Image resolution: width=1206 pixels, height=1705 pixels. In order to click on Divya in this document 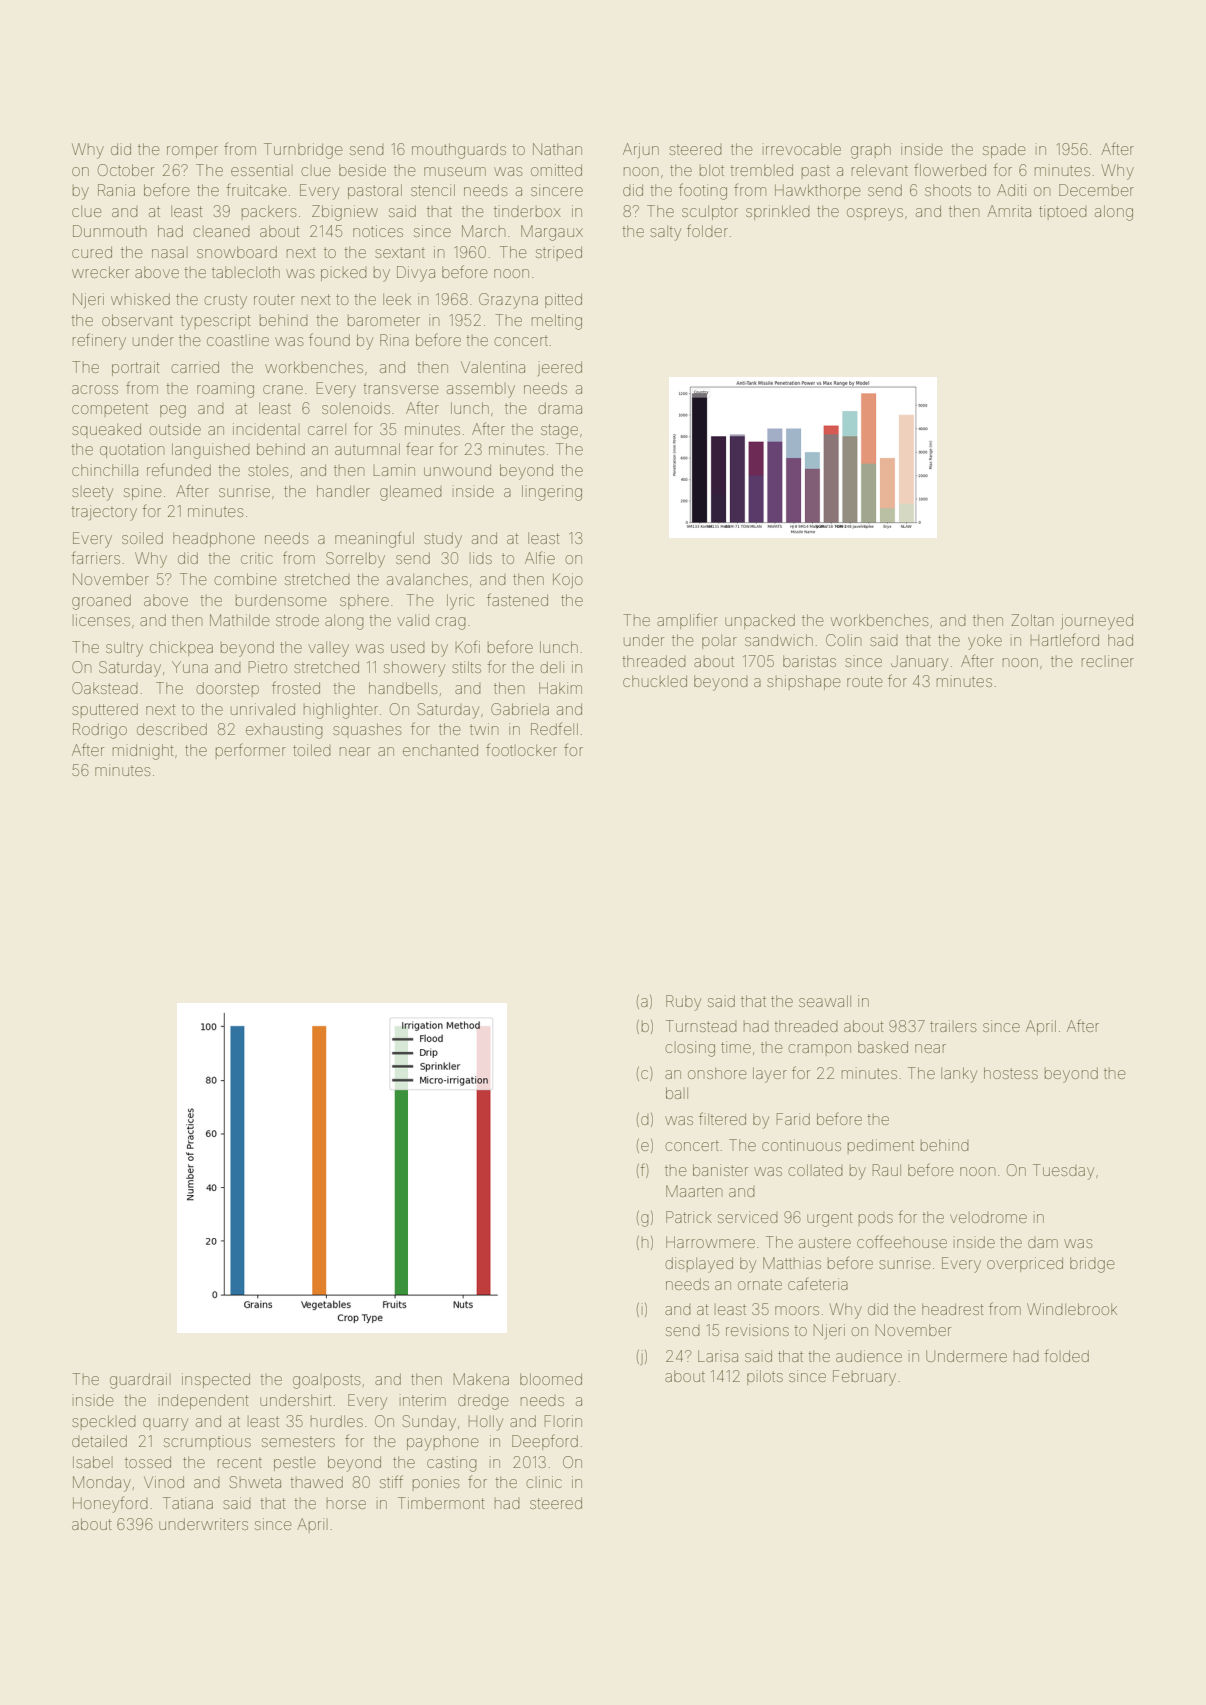, I will do `click(416, 274)`.
